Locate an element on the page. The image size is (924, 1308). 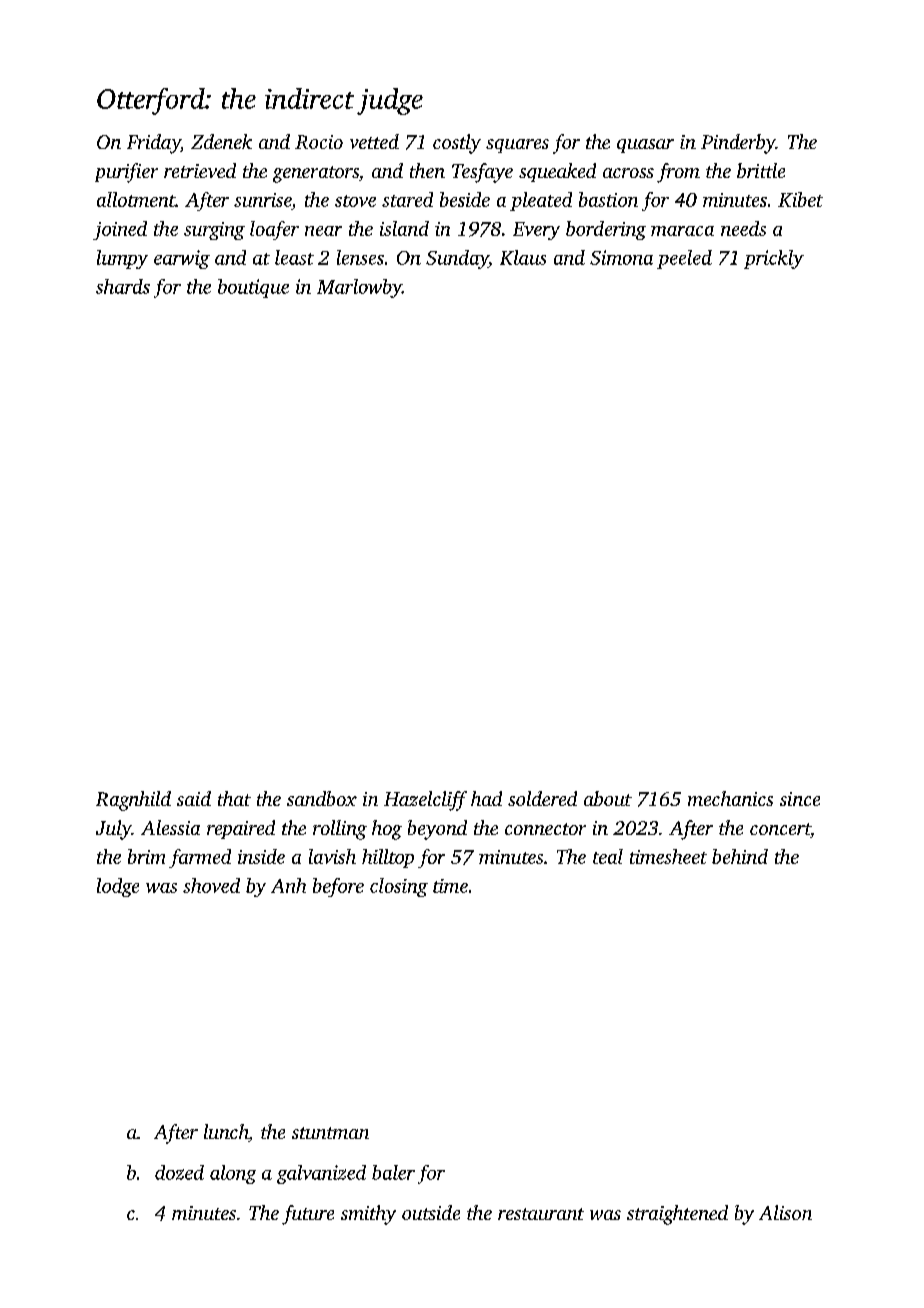
shards is located at coordinates (123, 286).
